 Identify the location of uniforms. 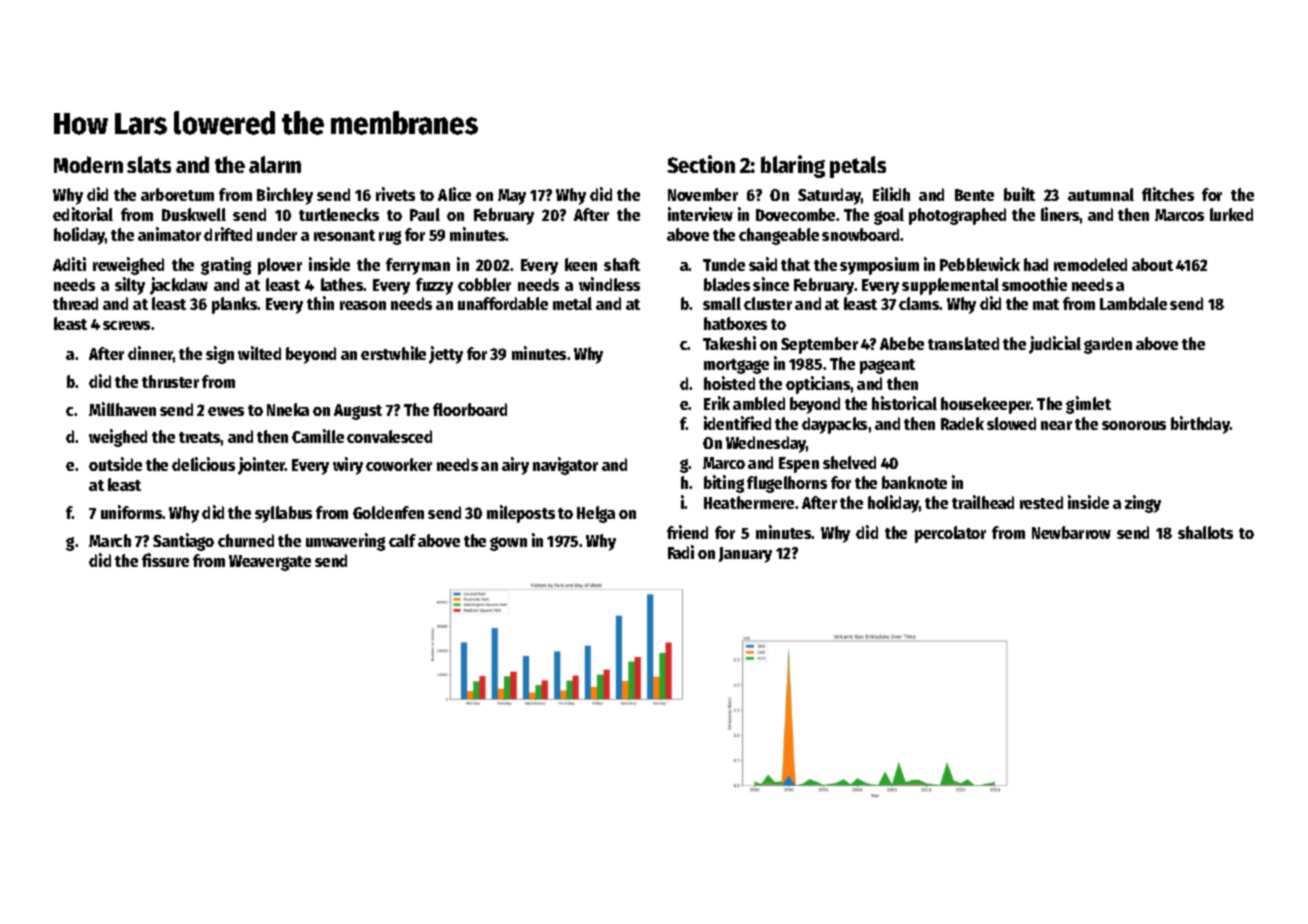
(132, 512).
